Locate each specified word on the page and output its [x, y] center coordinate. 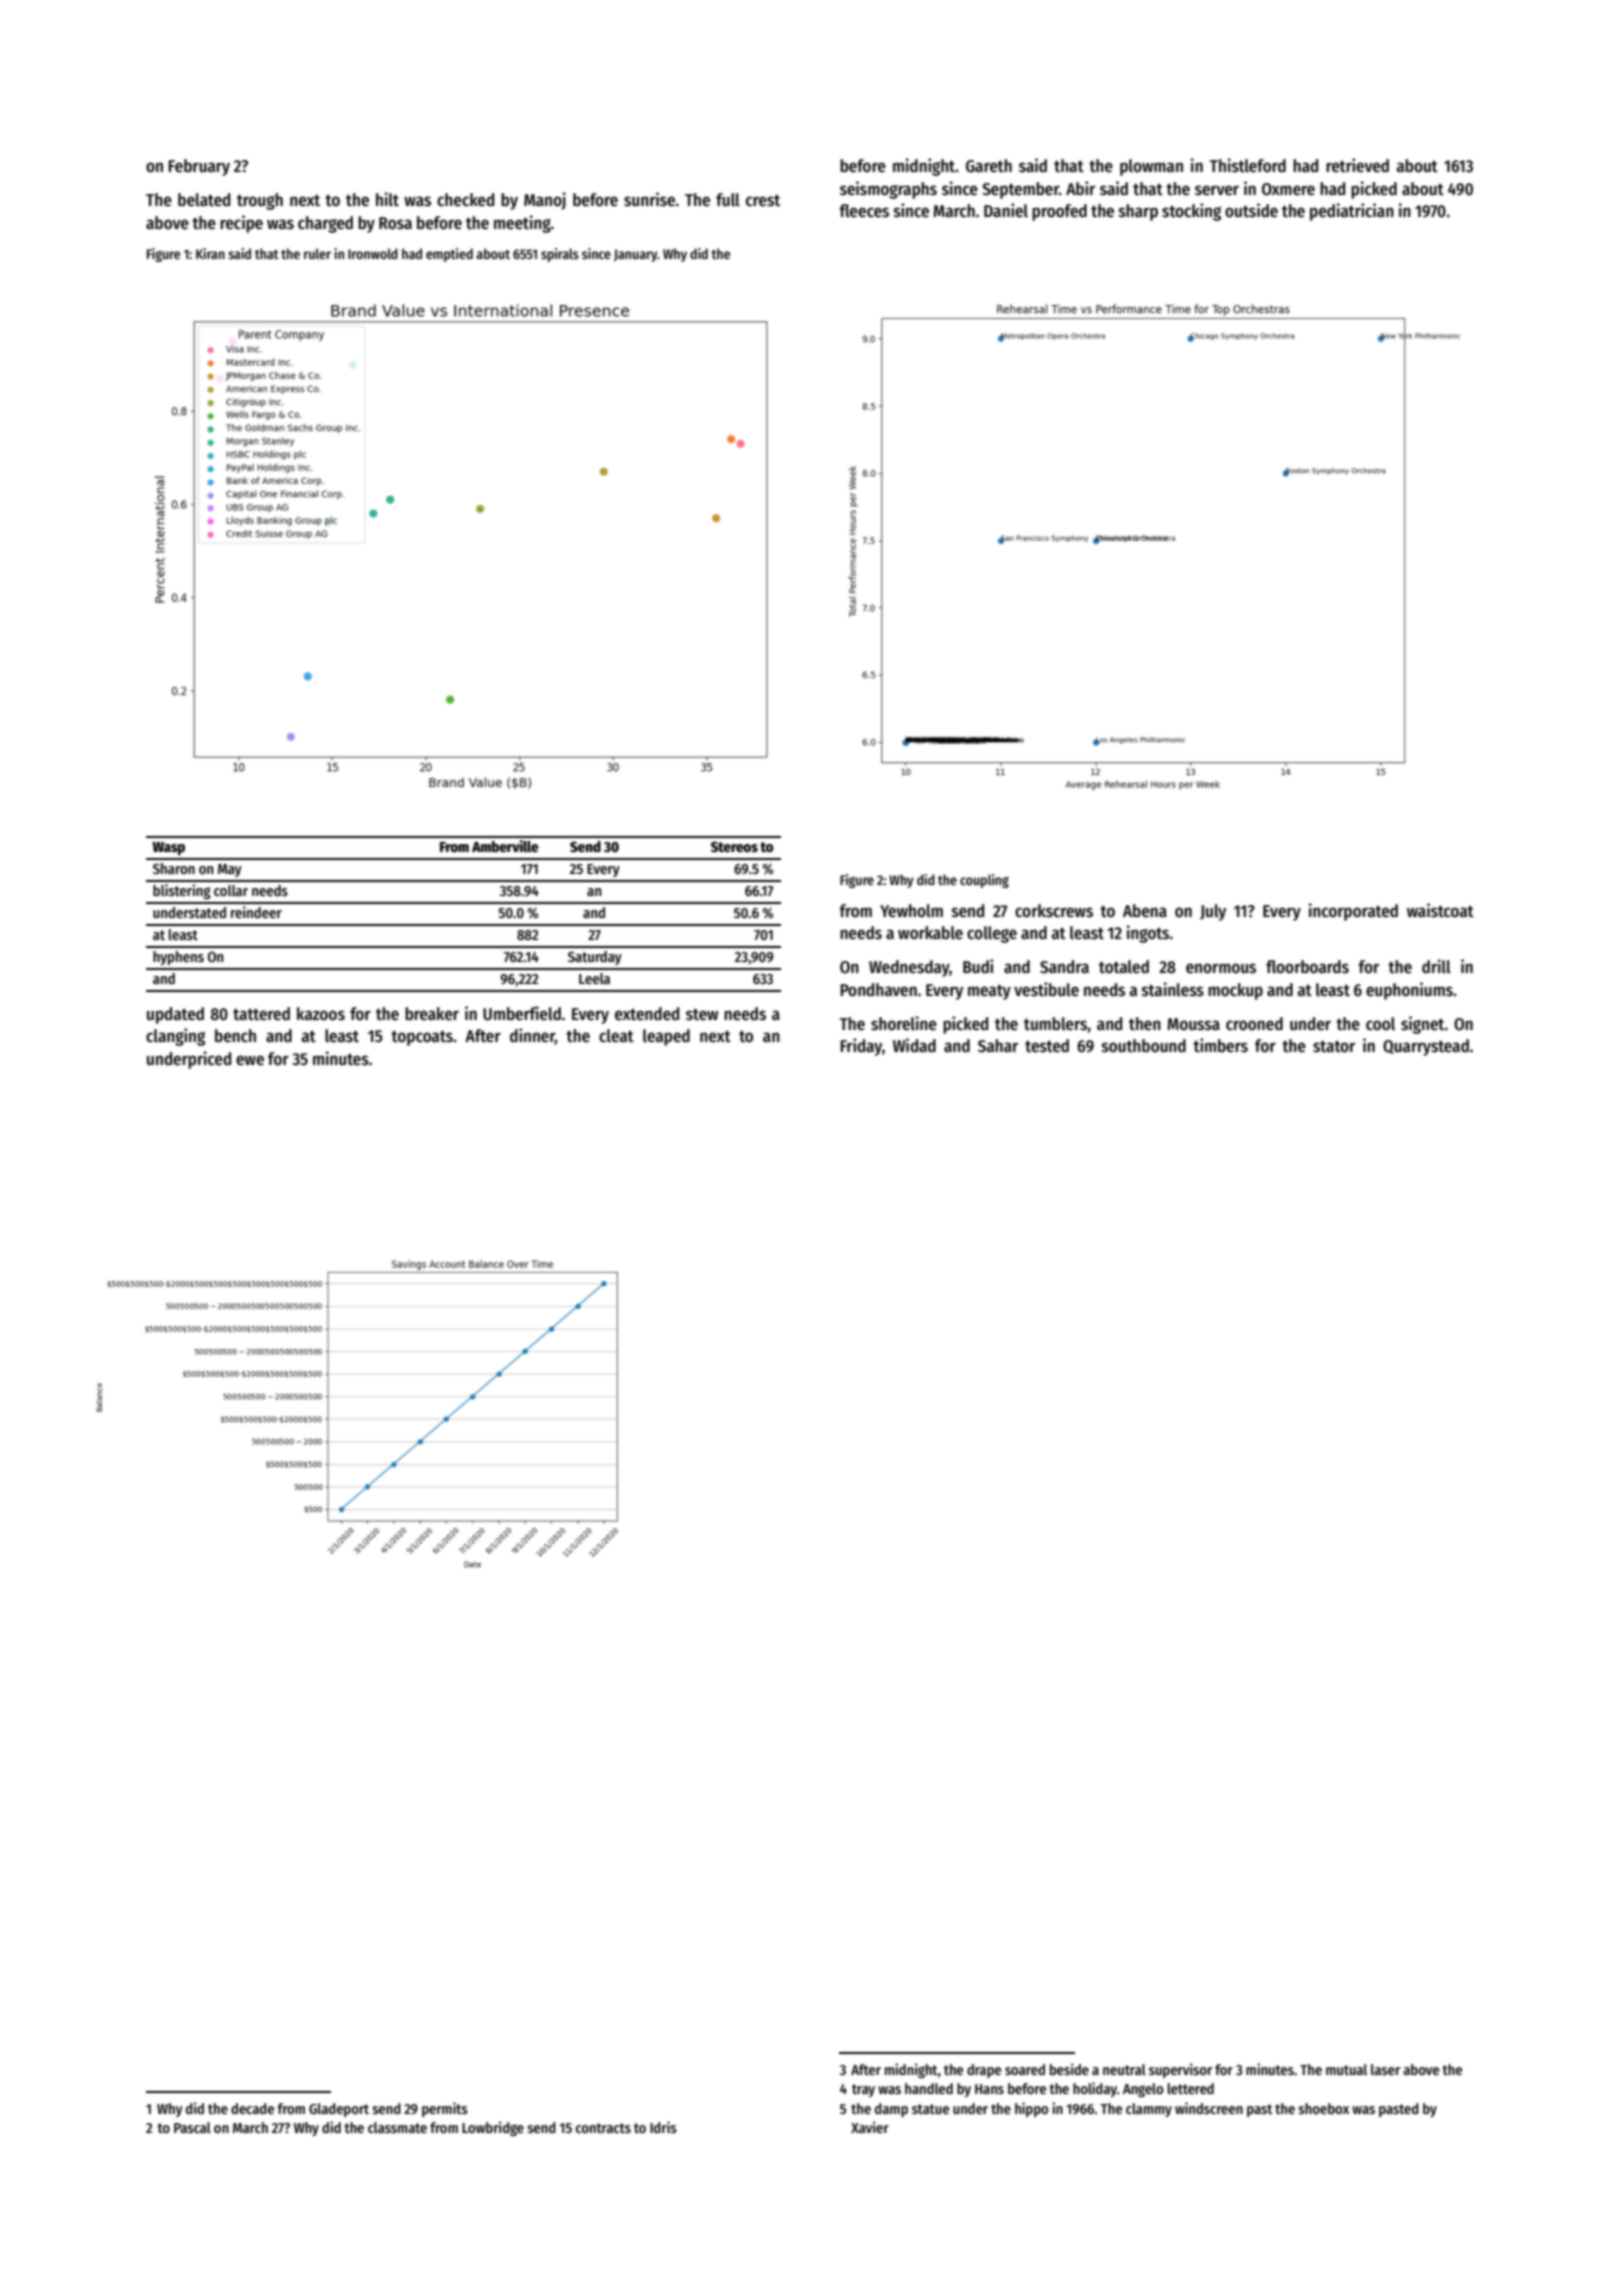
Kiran [210, 253]
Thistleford [1248, 165]
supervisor [1180, 2070]
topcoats [422, 1038]
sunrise [649, 199]
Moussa [1193, 1024]
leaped [666, 1037]
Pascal [192, 2127]
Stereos [734, 846]
